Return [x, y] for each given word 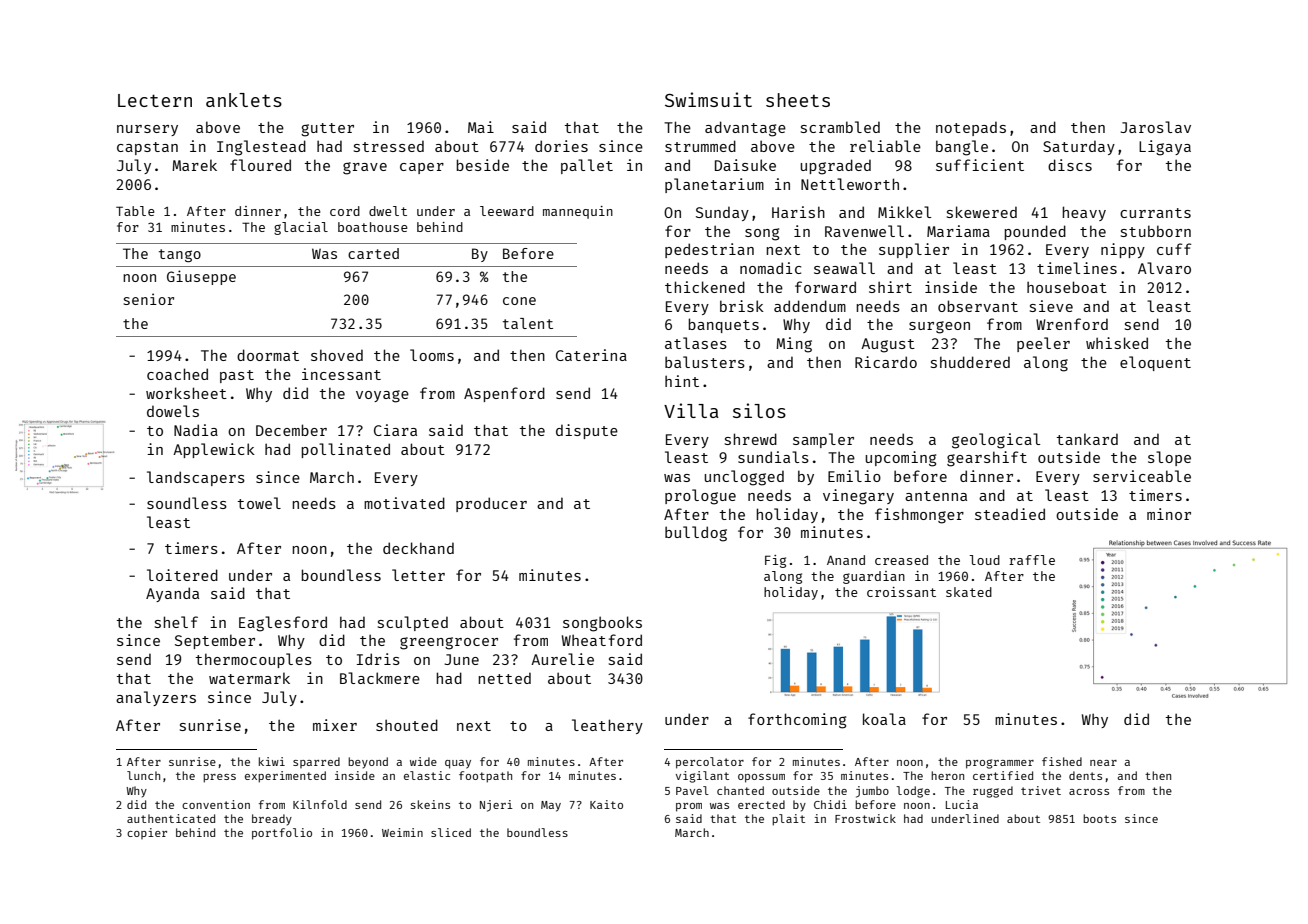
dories [561, 146]
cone [519, 301]
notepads [971, 128]
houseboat [1067, 287]
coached [177, 374]
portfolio [282, 834]
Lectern [155, 100]
